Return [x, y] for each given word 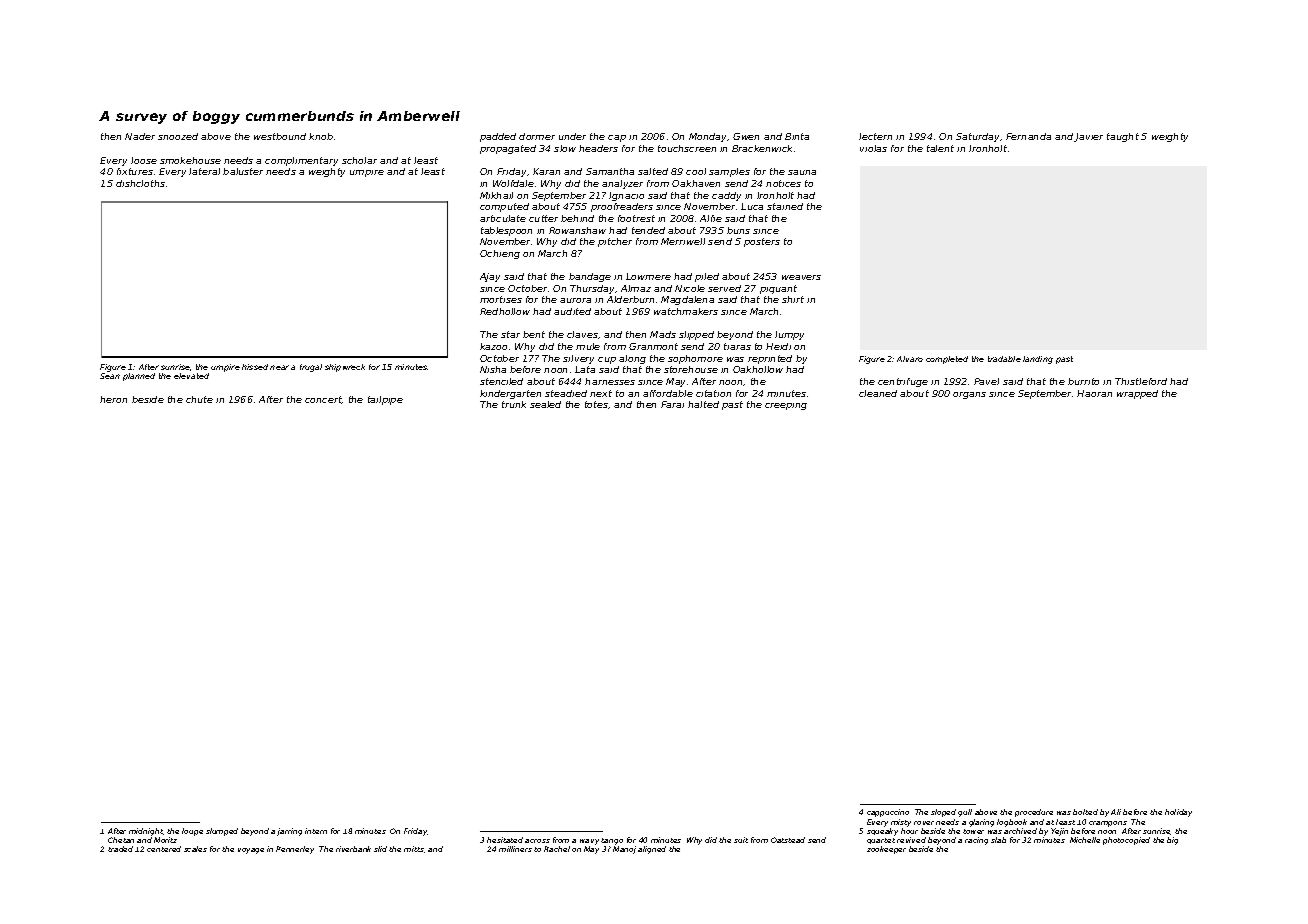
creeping [786, 406]
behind [577, 218]
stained [785, 206]
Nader [140, 136]
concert [323, 400]
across [537, 841]
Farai [672, 404]
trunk [514, 404]
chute [199, 399]
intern [316, 831]
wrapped [1137, 394]
